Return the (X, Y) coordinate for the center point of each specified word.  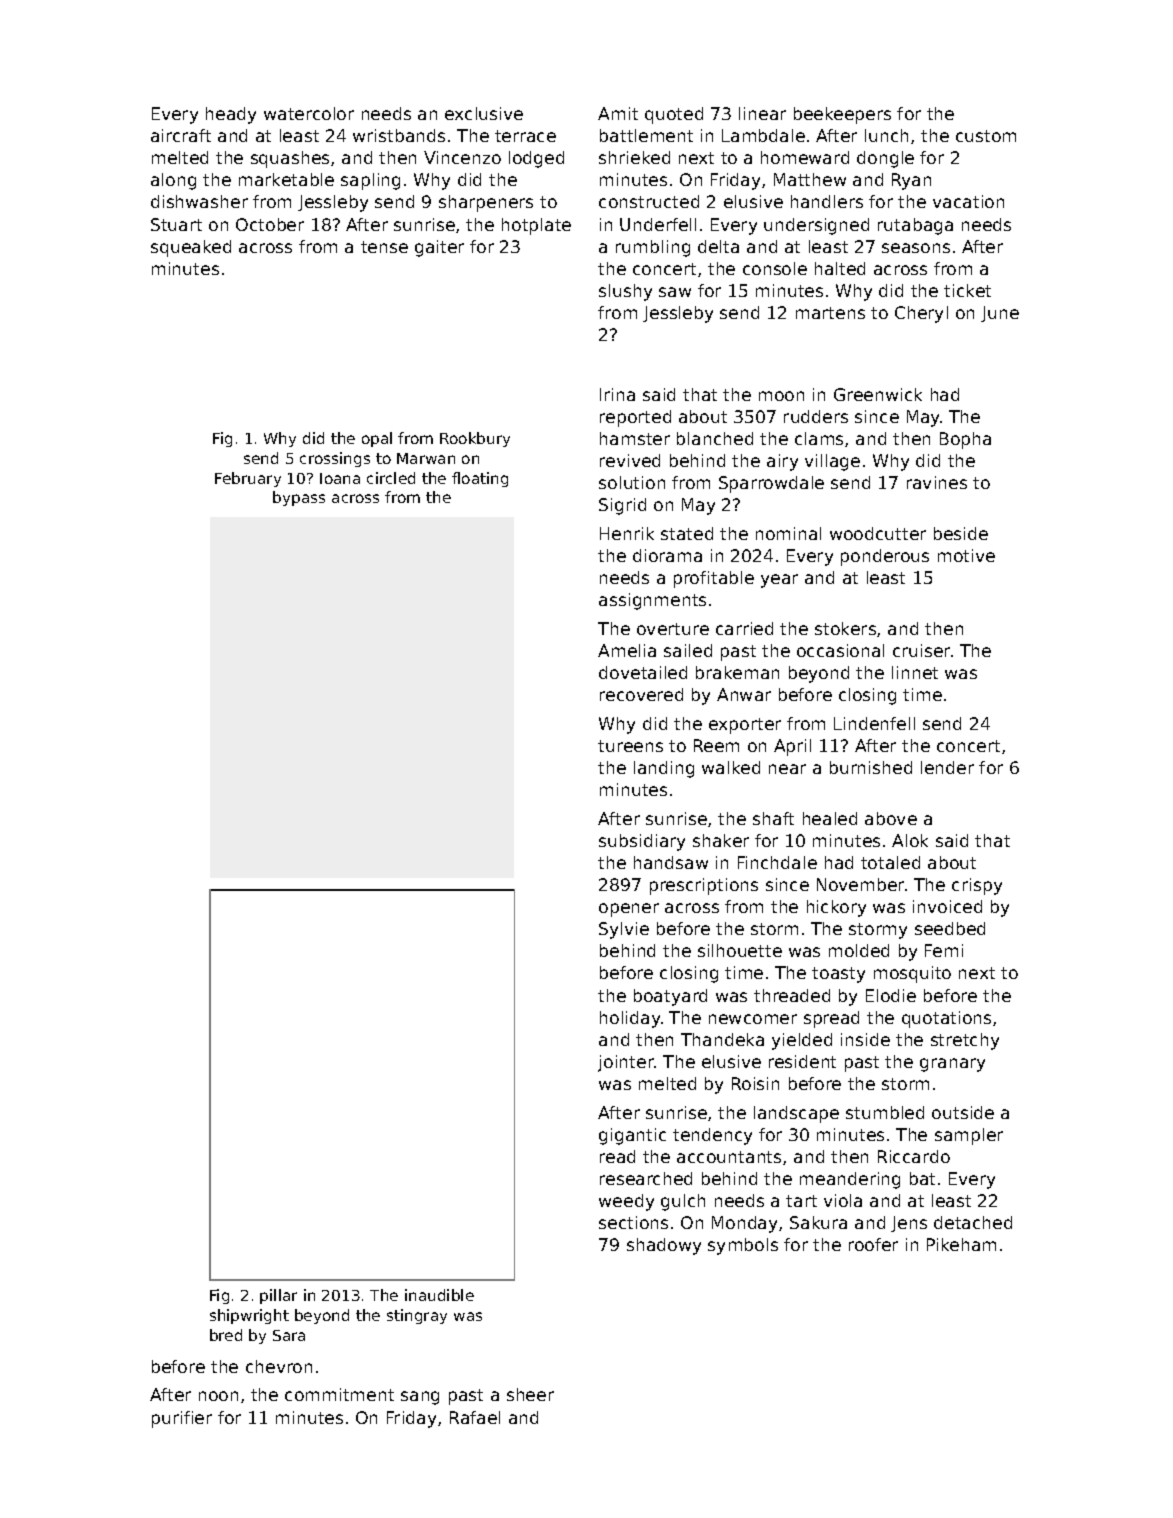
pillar (278, 1296)
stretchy (965, 1041)
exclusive (484, 113)
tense (384, 247)
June (1000, 314)
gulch (683, 1202)
